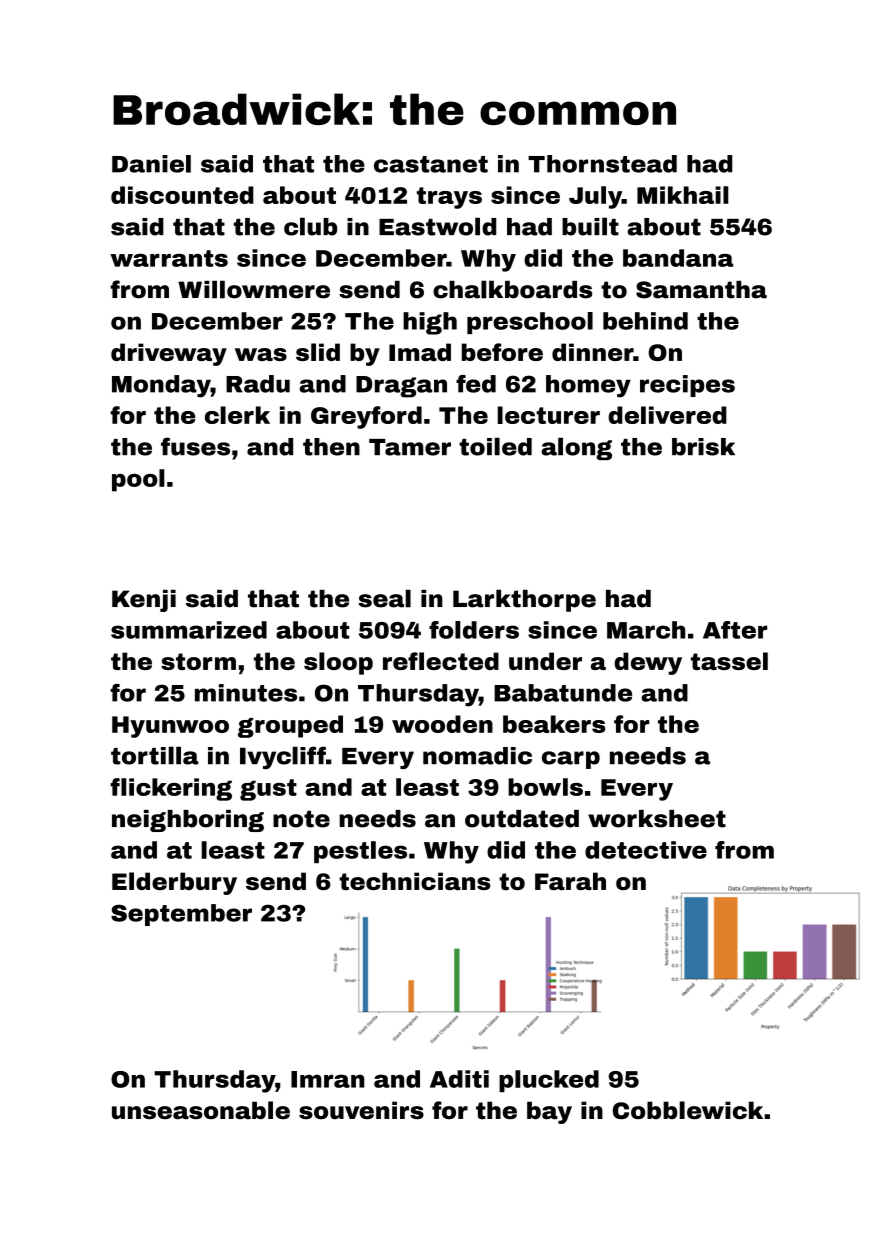 This screenshot has height=1260, width=888. Describe the element at coordinates (729, 661) in the screenshot. I see `tassel` at that location.
